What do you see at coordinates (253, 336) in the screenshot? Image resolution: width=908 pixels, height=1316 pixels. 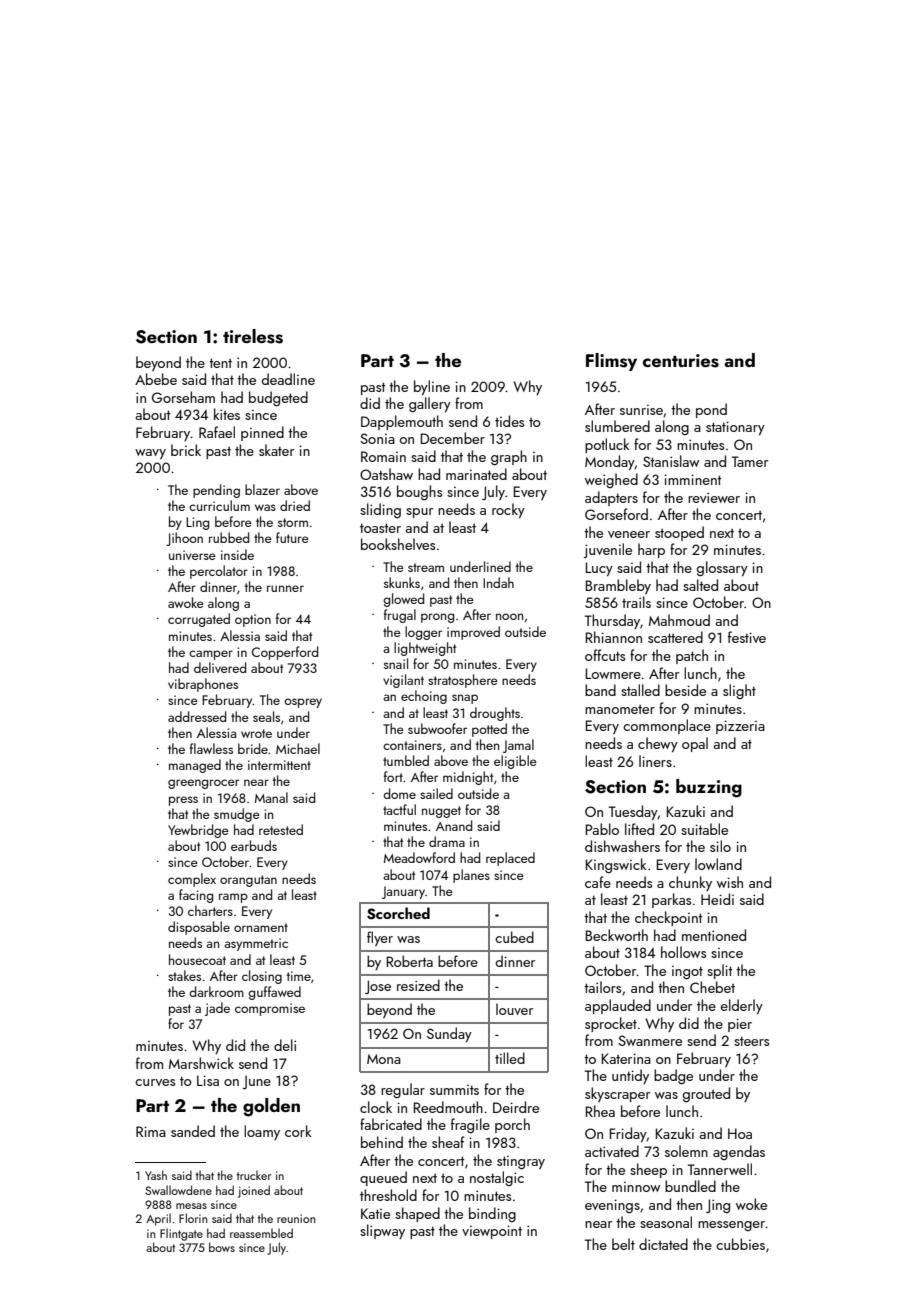 I see `tireless` at bounding box center [253, 336].
